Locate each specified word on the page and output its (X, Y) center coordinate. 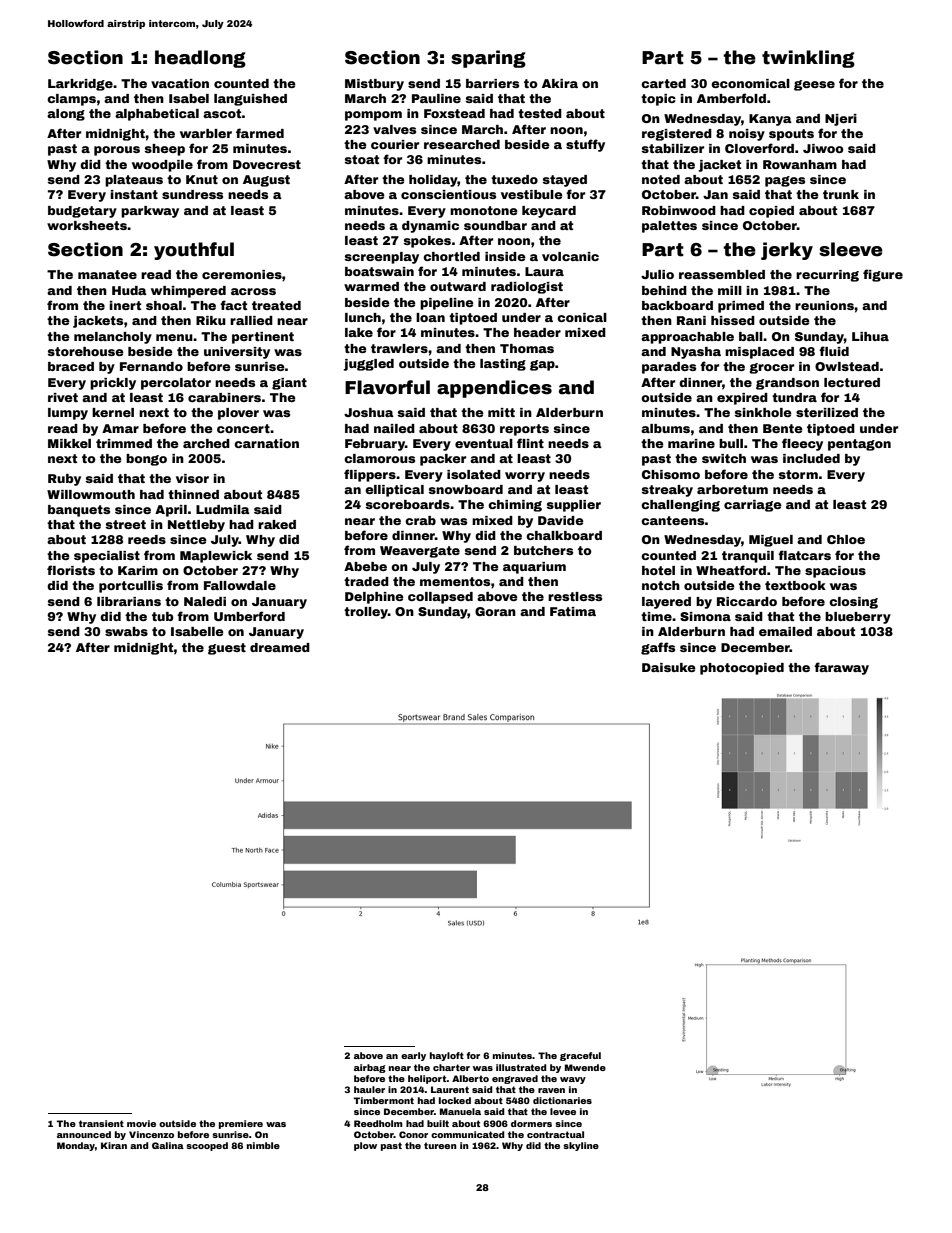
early (413, 1056)
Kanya (770, 120)
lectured (852, 382)
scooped (207, 1146)
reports (524, 430)
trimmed (124, 443)
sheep (165, 150)
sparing (488, 59)
